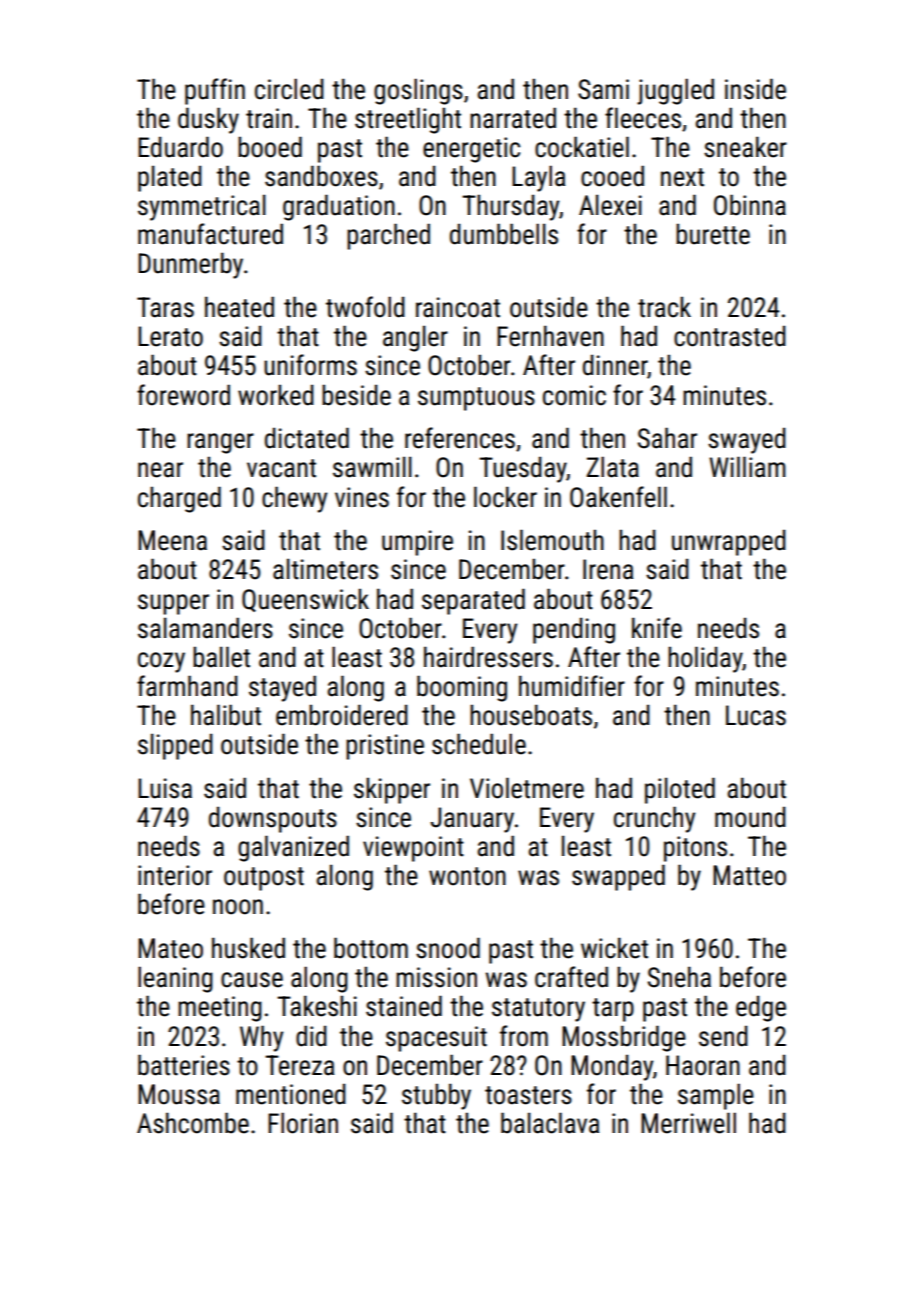  I want to click on Sami, so click(603, 89).
